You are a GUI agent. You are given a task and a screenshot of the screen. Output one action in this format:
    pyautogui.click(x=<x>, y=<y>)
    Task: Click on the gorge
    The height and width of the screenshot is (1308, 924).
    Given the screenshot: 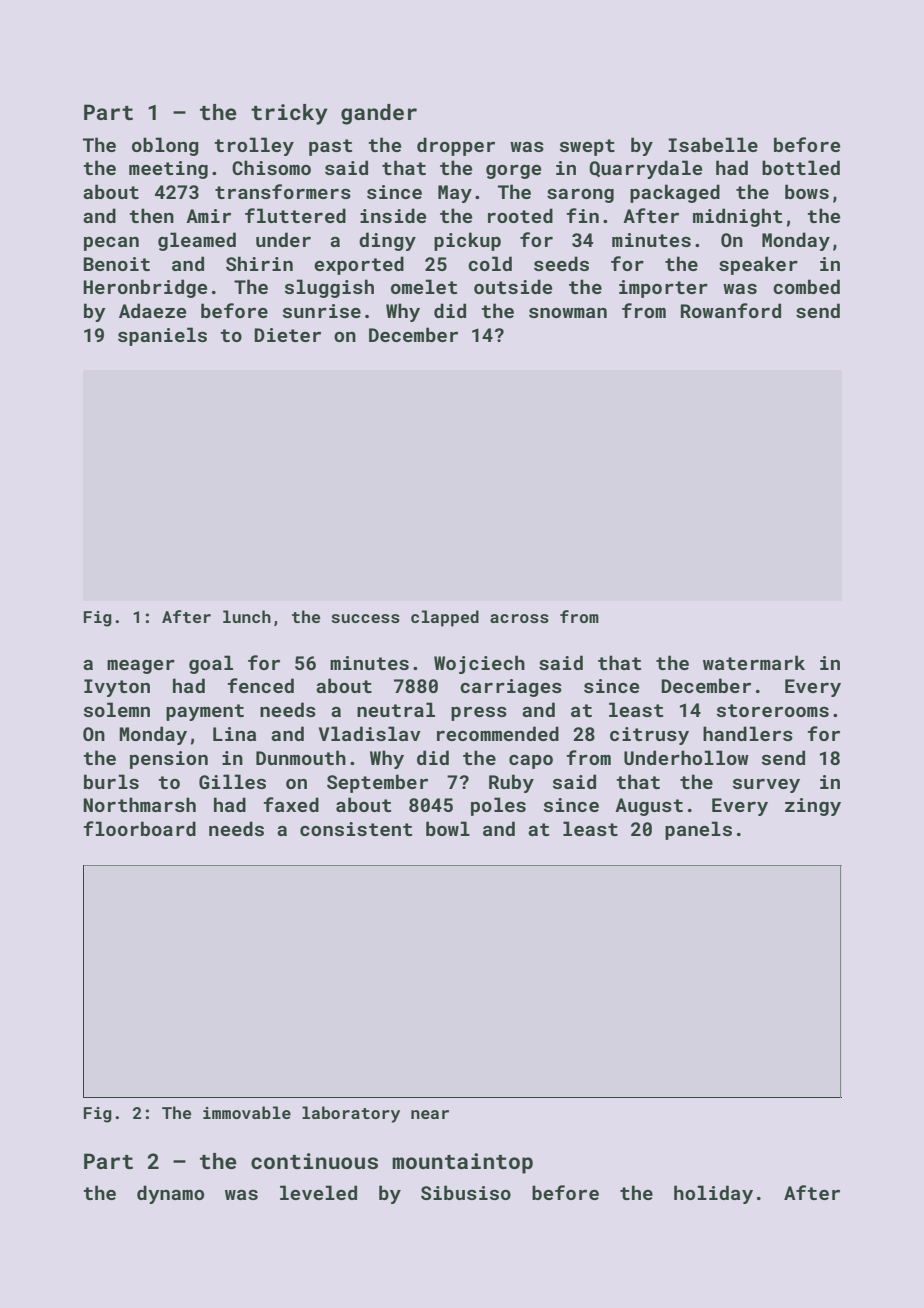 What is the action you would take?
    pyautogui.click(x=513, y=172)
